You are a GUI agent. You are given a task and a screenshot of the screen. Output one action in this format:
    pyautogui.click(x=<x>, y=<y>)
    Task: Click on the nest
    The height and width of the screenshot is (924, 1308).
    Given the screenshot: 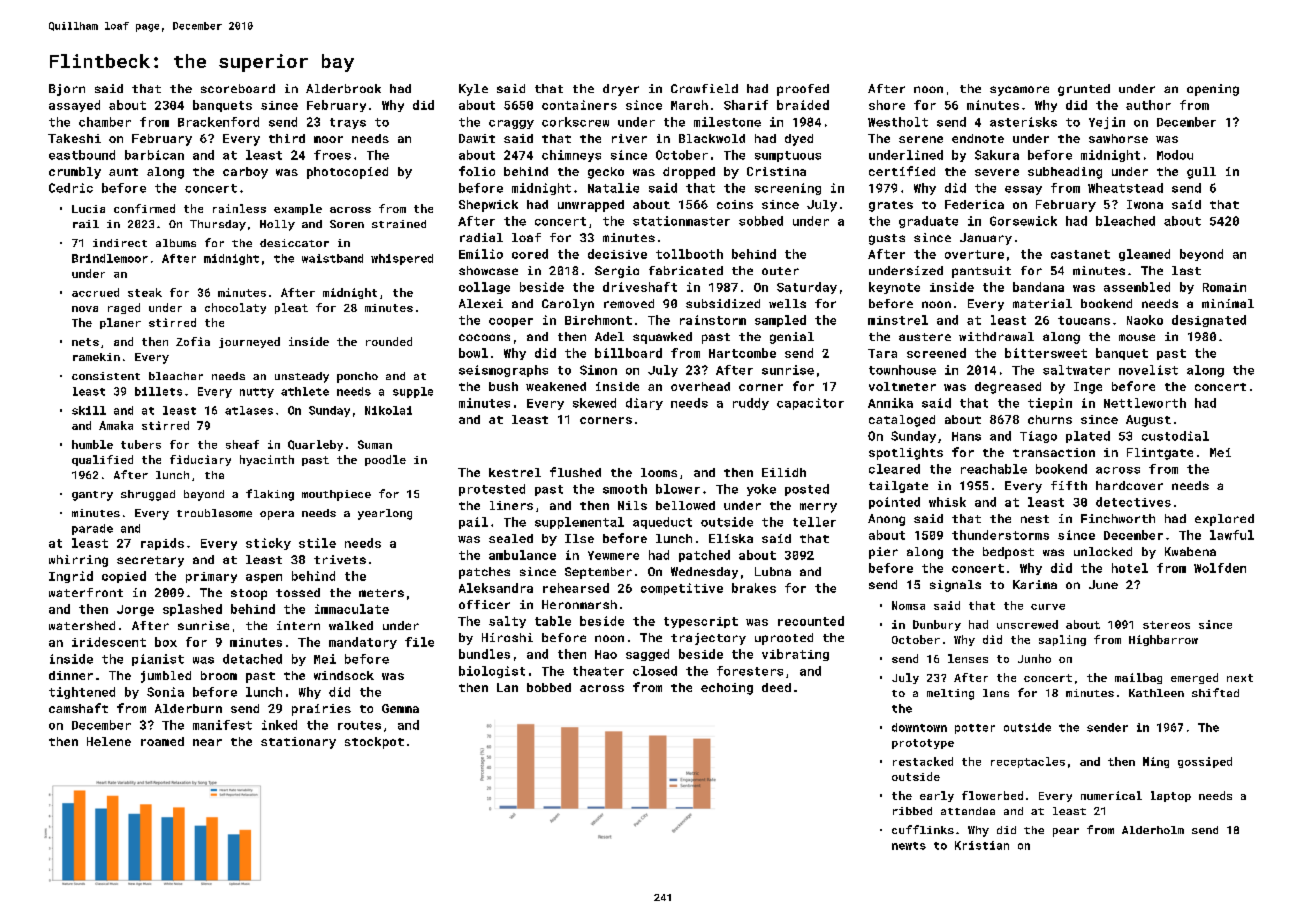 What is the action you would take?
    pyautogui.click(x=1035, y=519)
